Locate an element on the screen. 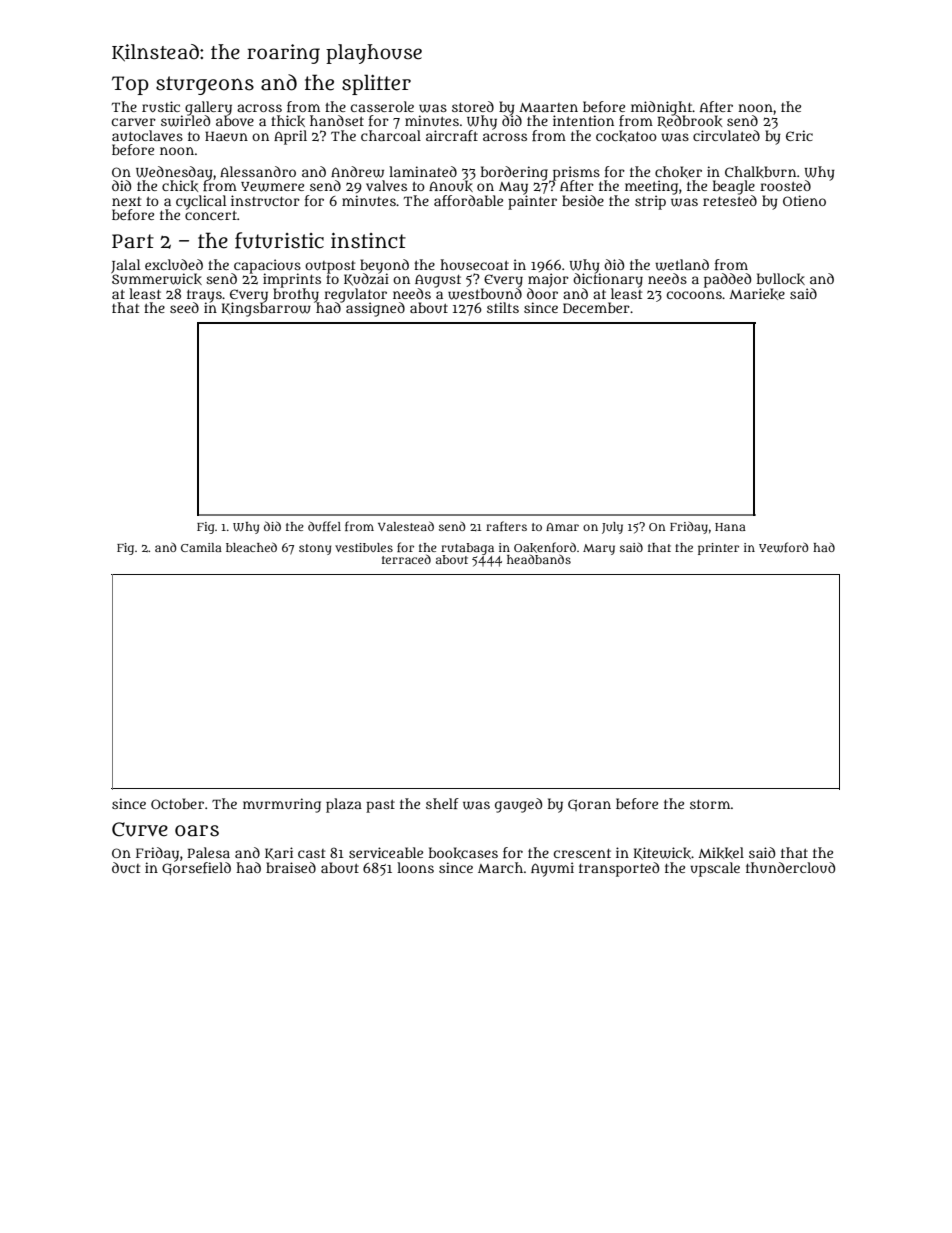  duct is located at coordinates (126, 867).
